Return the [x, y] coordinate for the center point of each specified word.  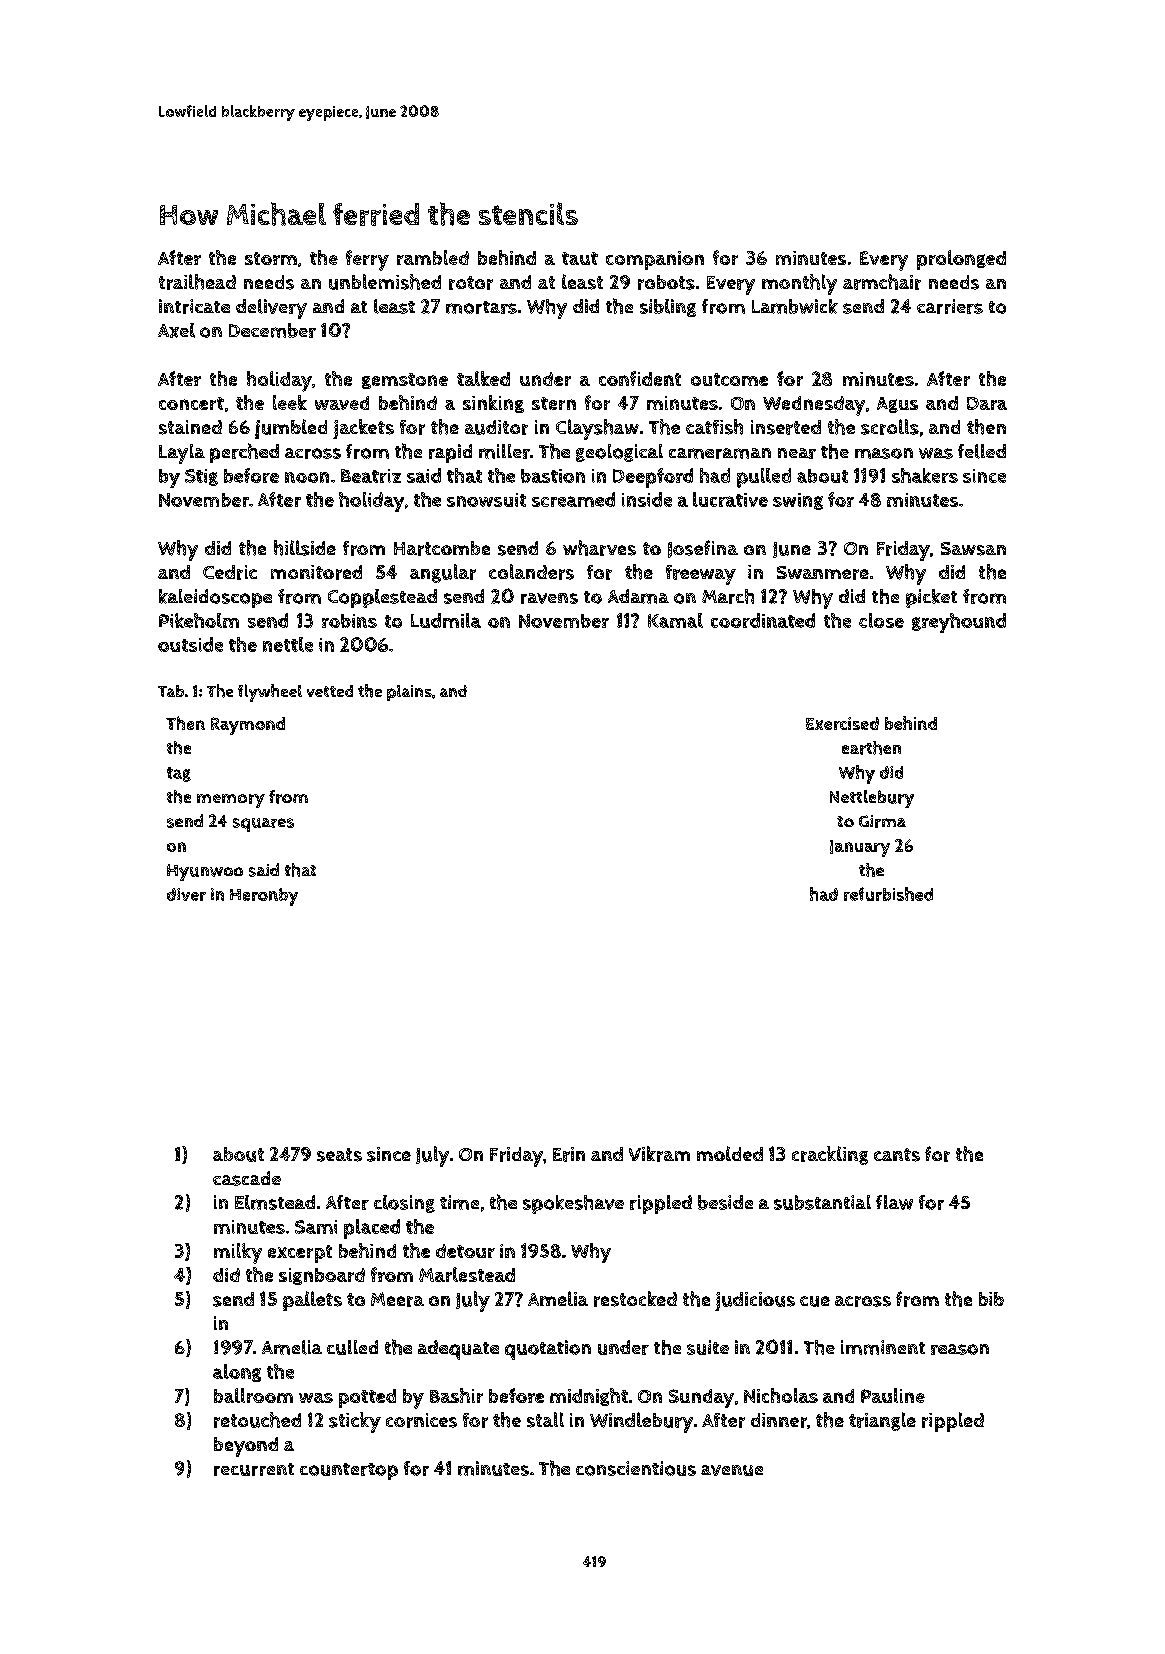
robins [349, 621]
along [237, 1373]
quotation [548, 1350]
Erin [569, 1154]
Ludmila [446, 620]
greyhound [959, 623]
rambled [433, 257]
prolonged [961, 260]
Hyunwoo [205, 872]
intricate [194, 306]
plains [409, 693]
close [881, 620]
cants [897, 1155]
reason [960, 1349]
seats [339, 1155]
